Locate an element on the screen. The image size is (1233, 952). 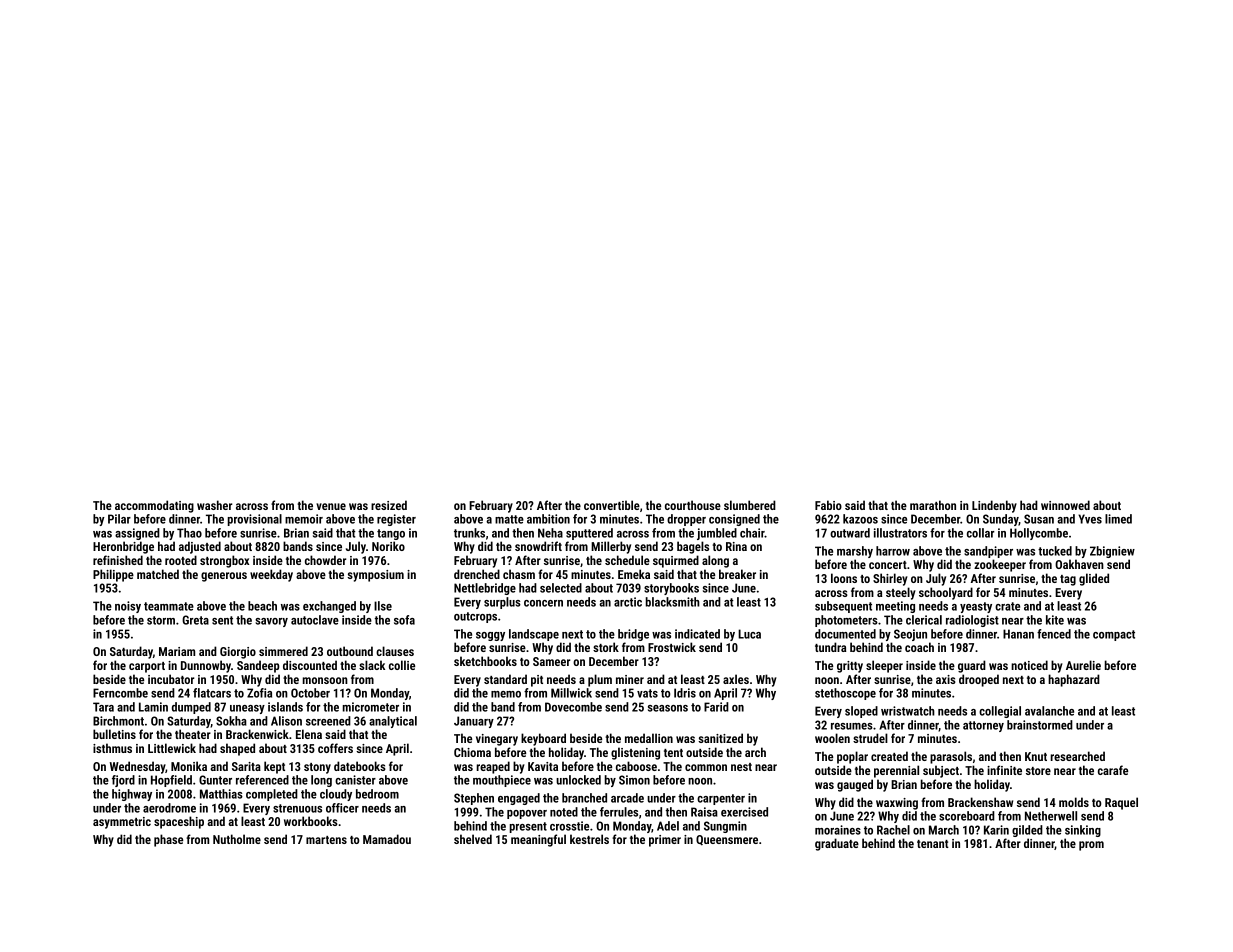
Rachel is located at coordinates (893, 830).
